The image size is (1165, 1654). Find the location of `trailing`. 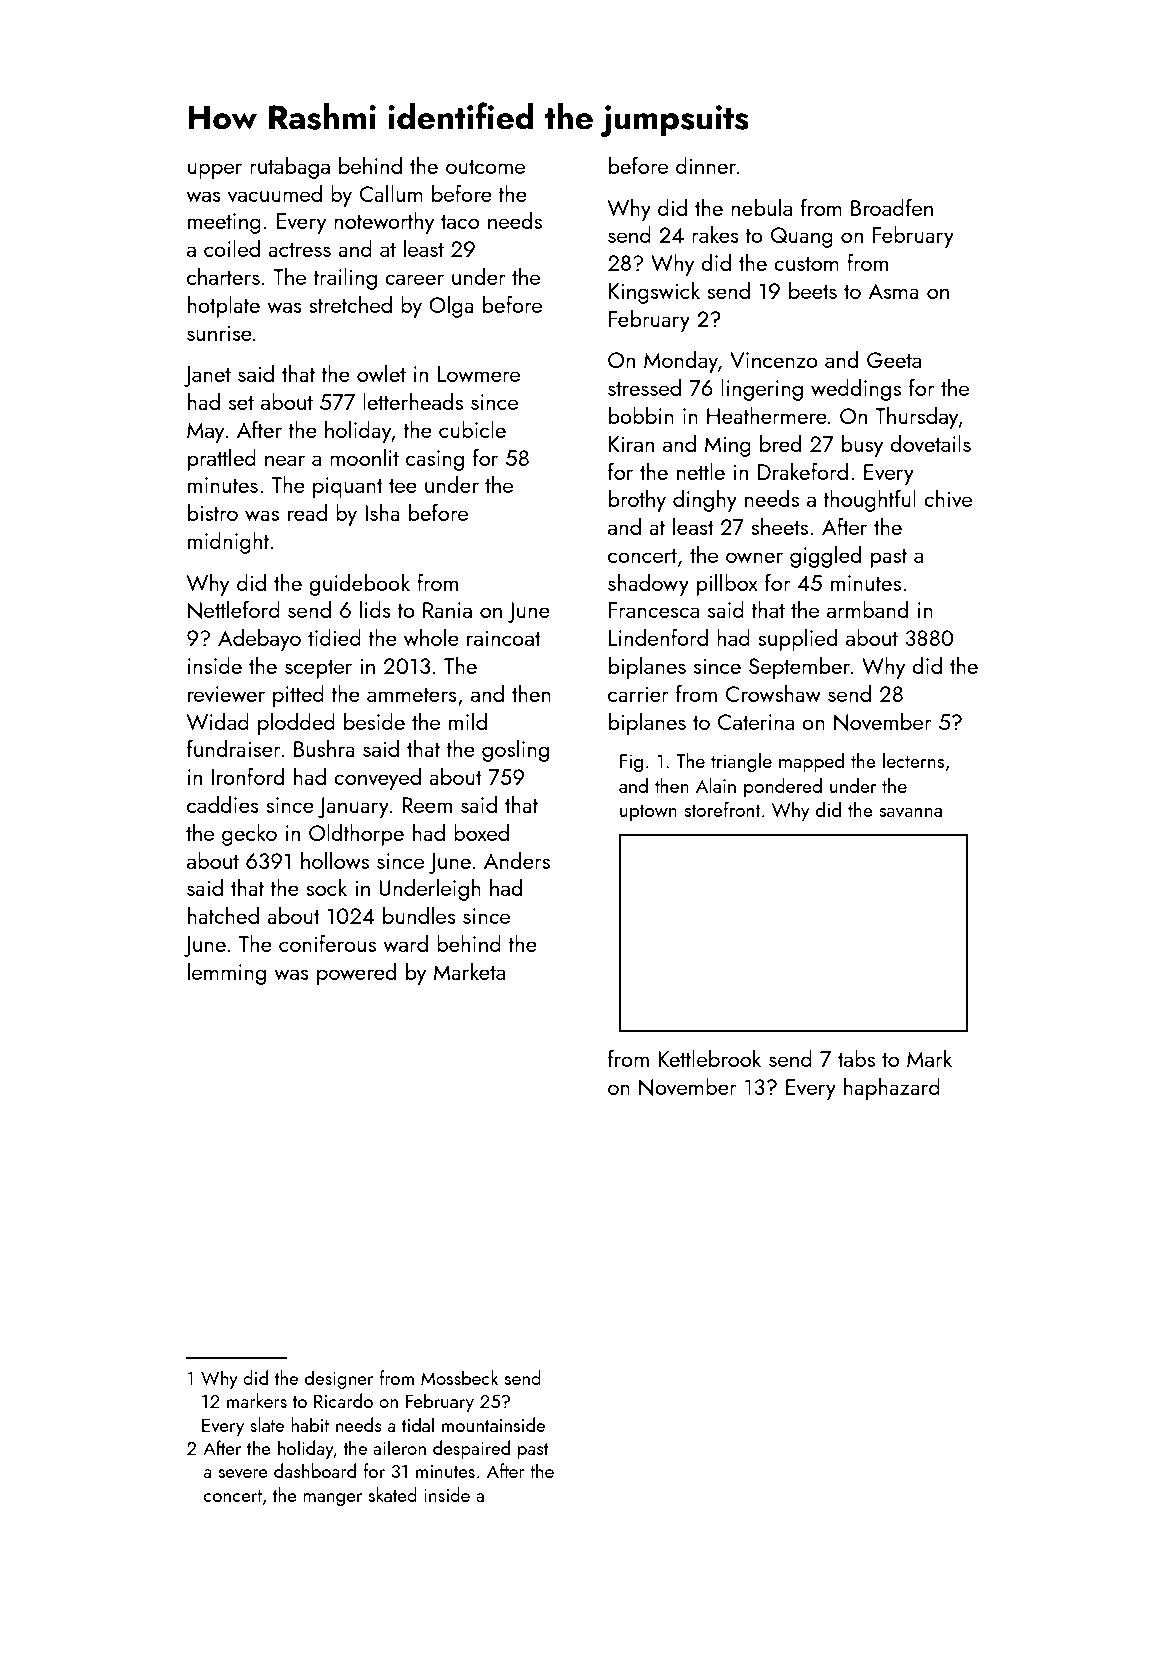

trailing is located at coordinates (345, 278).
